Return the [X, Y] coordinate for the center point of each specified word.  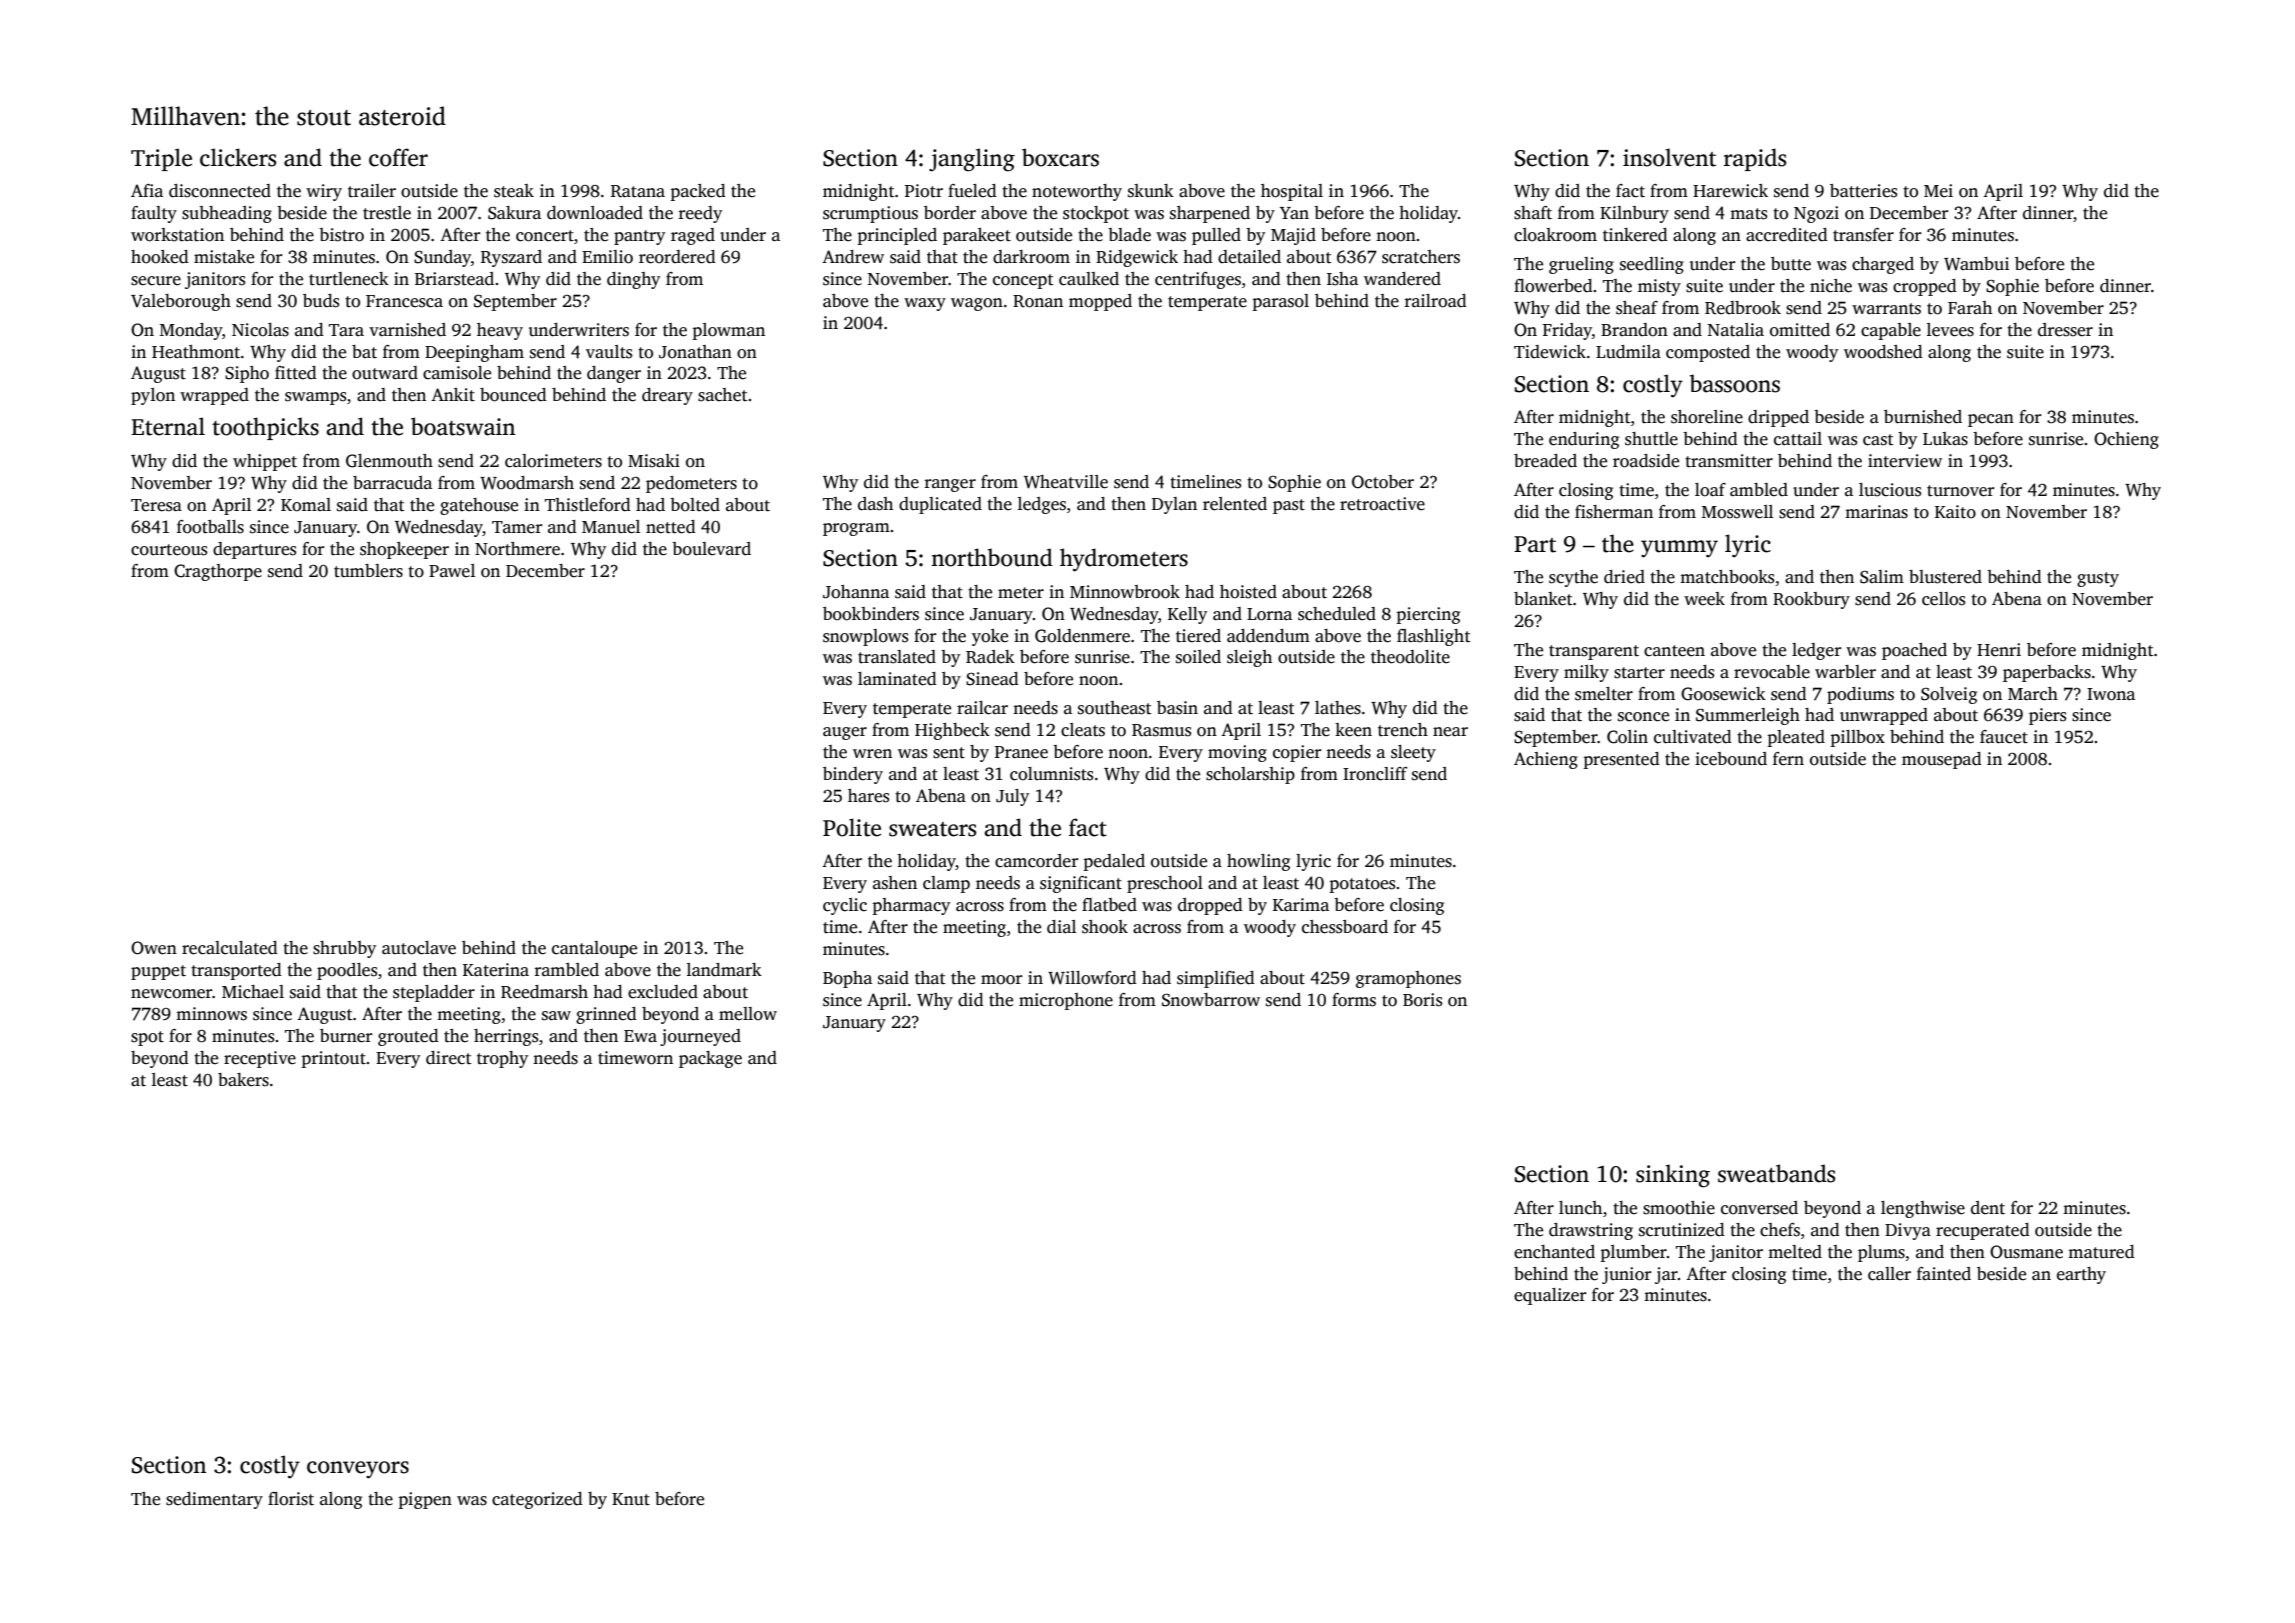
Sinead [992, 679]
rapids [1755, 159]
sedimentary [214, 1500]
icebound [1731, 759]
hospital [1292, 192]
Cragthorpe [218, 572]
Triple [161, 159]
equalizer [1550, 1296]
